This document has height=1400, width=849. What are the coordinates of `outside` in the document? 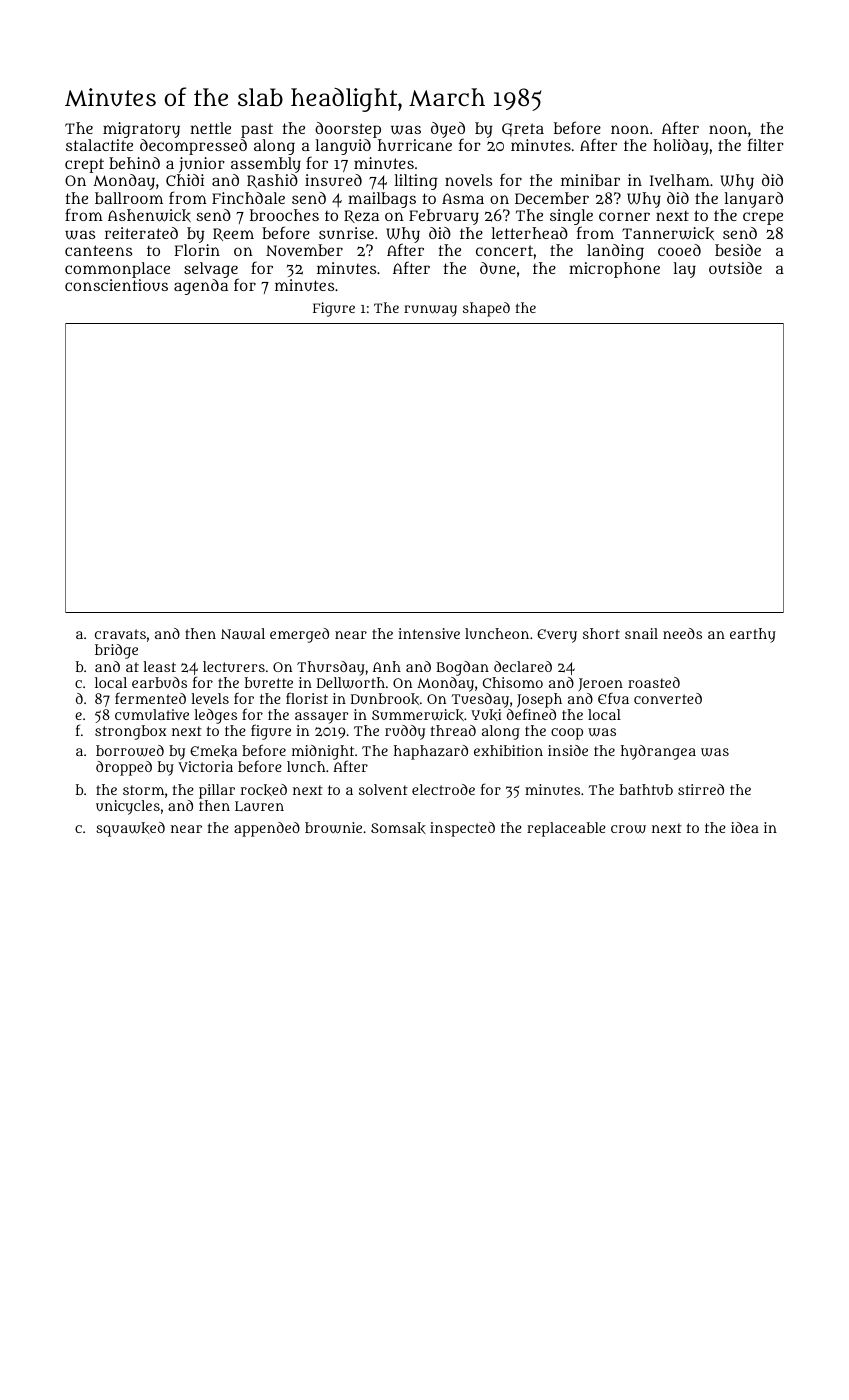 It's located at (735, 268).
